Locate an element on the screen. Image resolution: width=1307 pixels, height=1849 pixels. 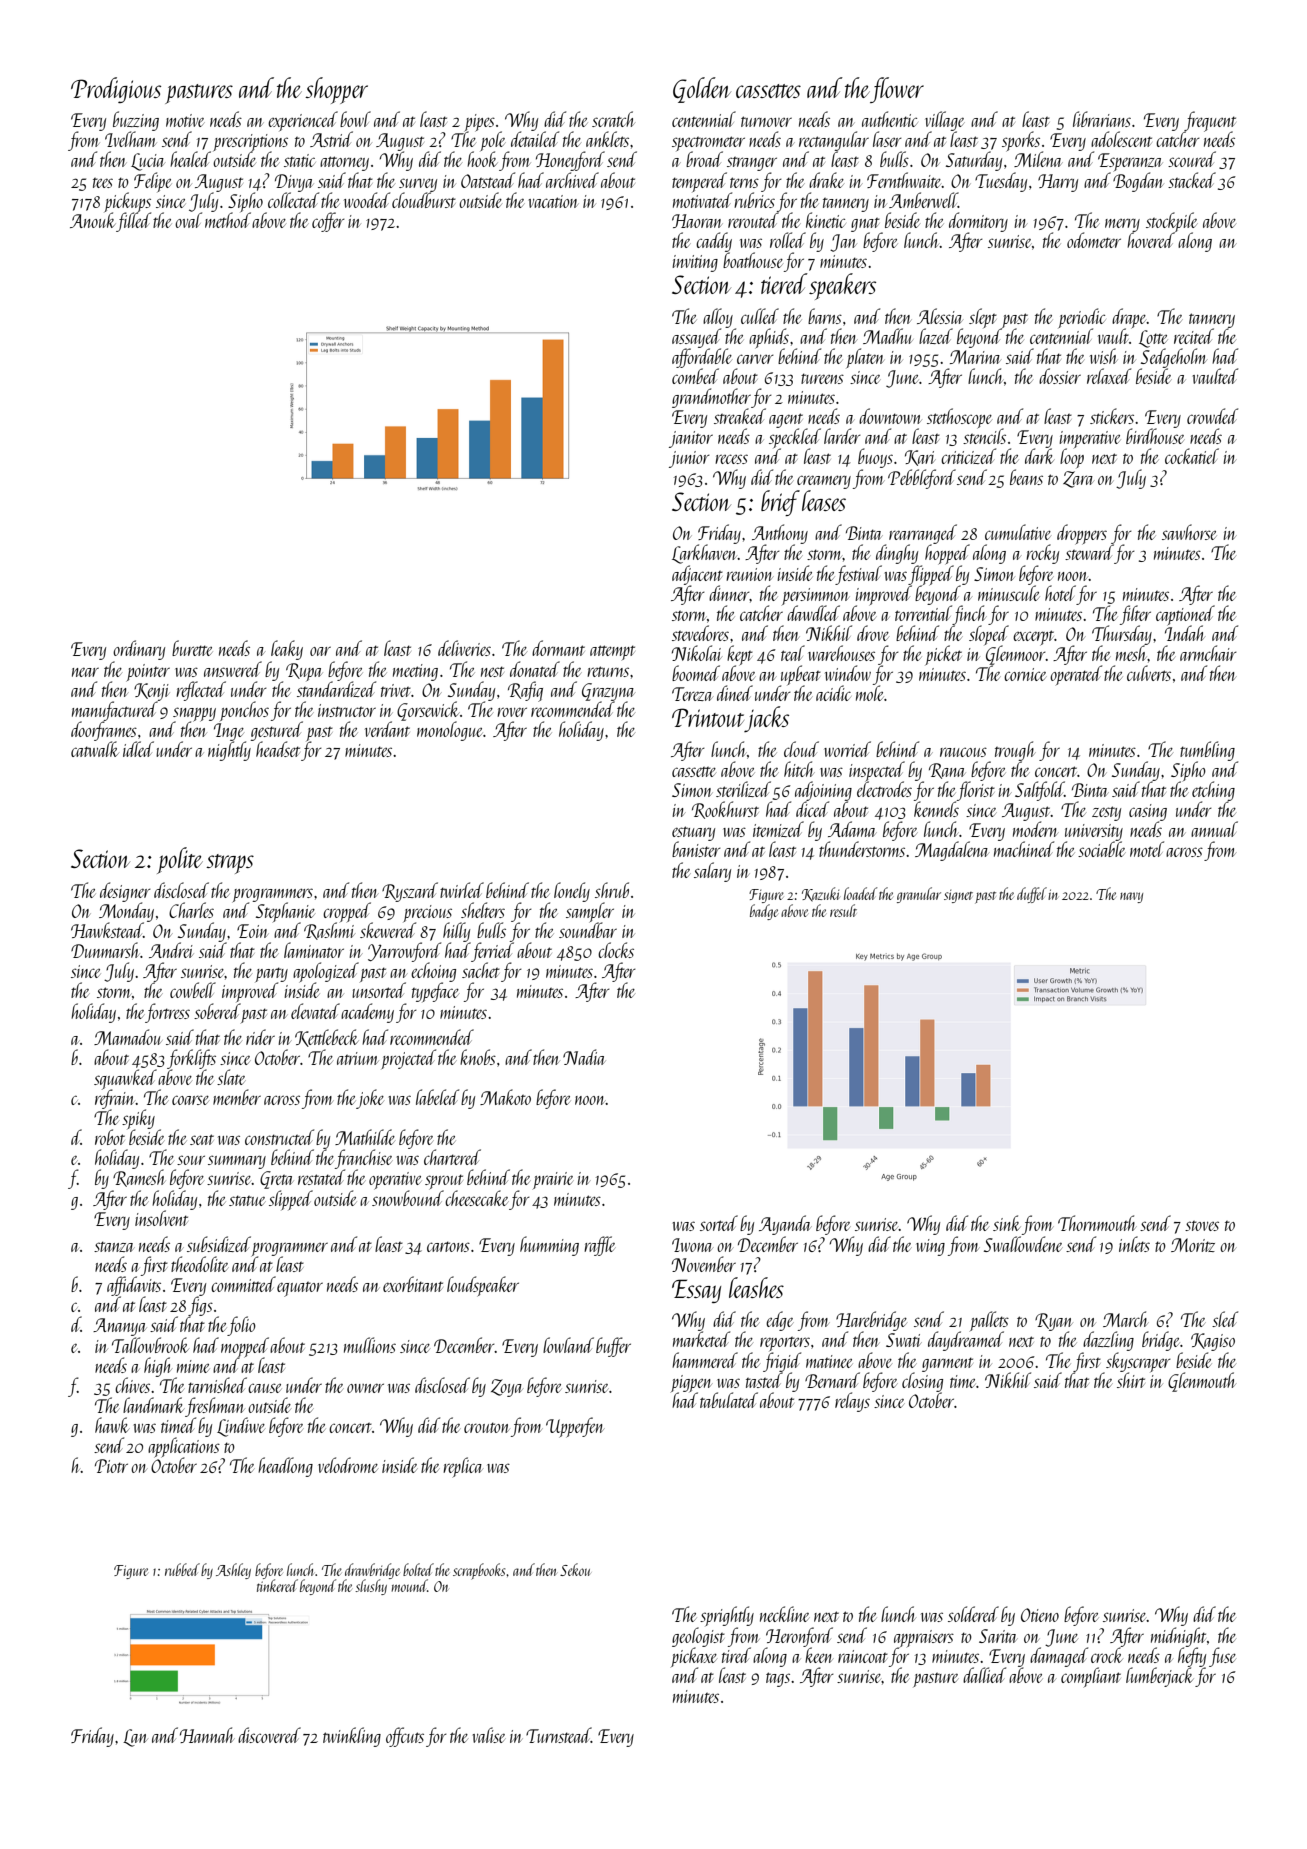
party is located at coordinates (271, 975).
